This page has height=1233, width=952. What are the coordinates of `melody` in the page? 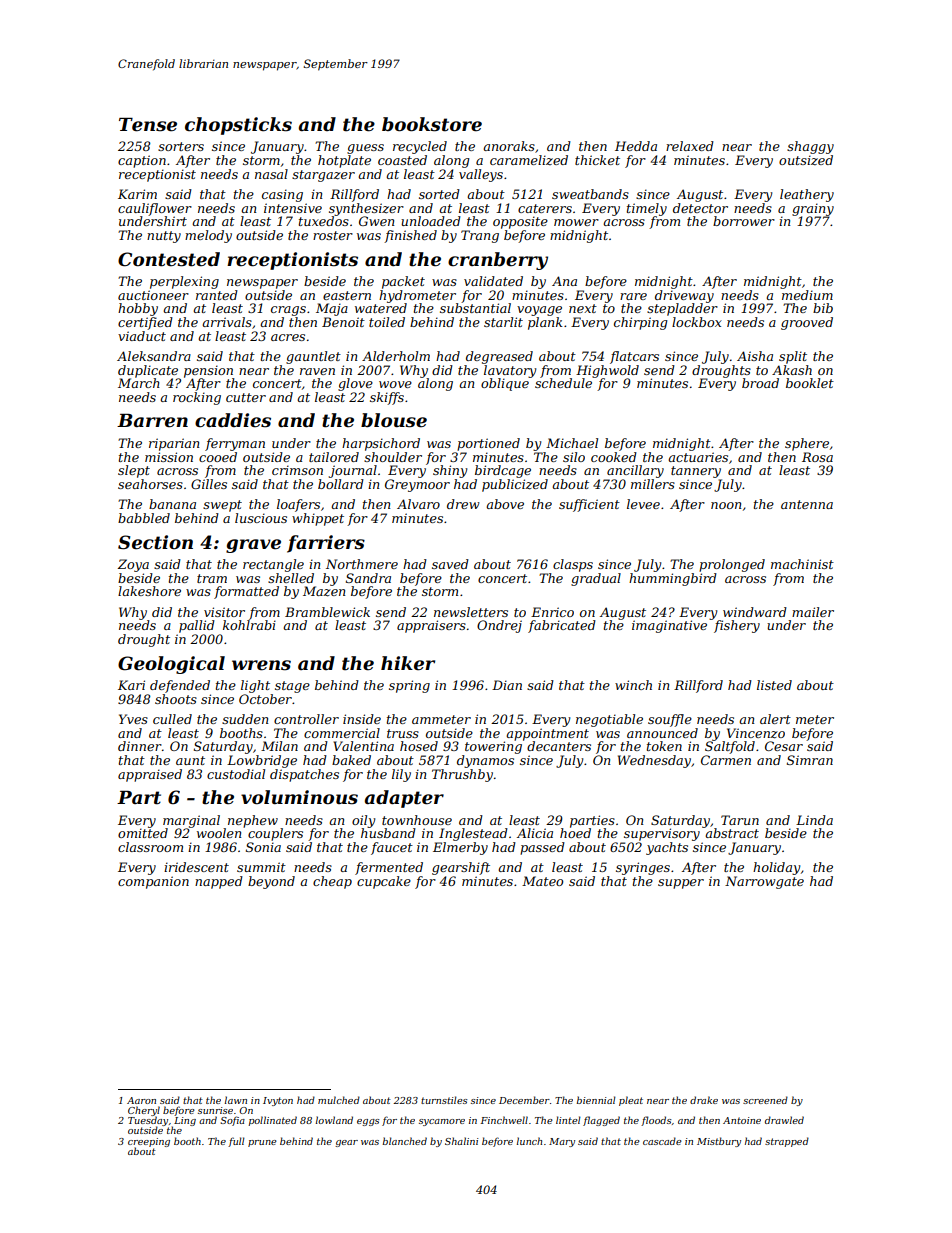 It's located at (208, 236).
